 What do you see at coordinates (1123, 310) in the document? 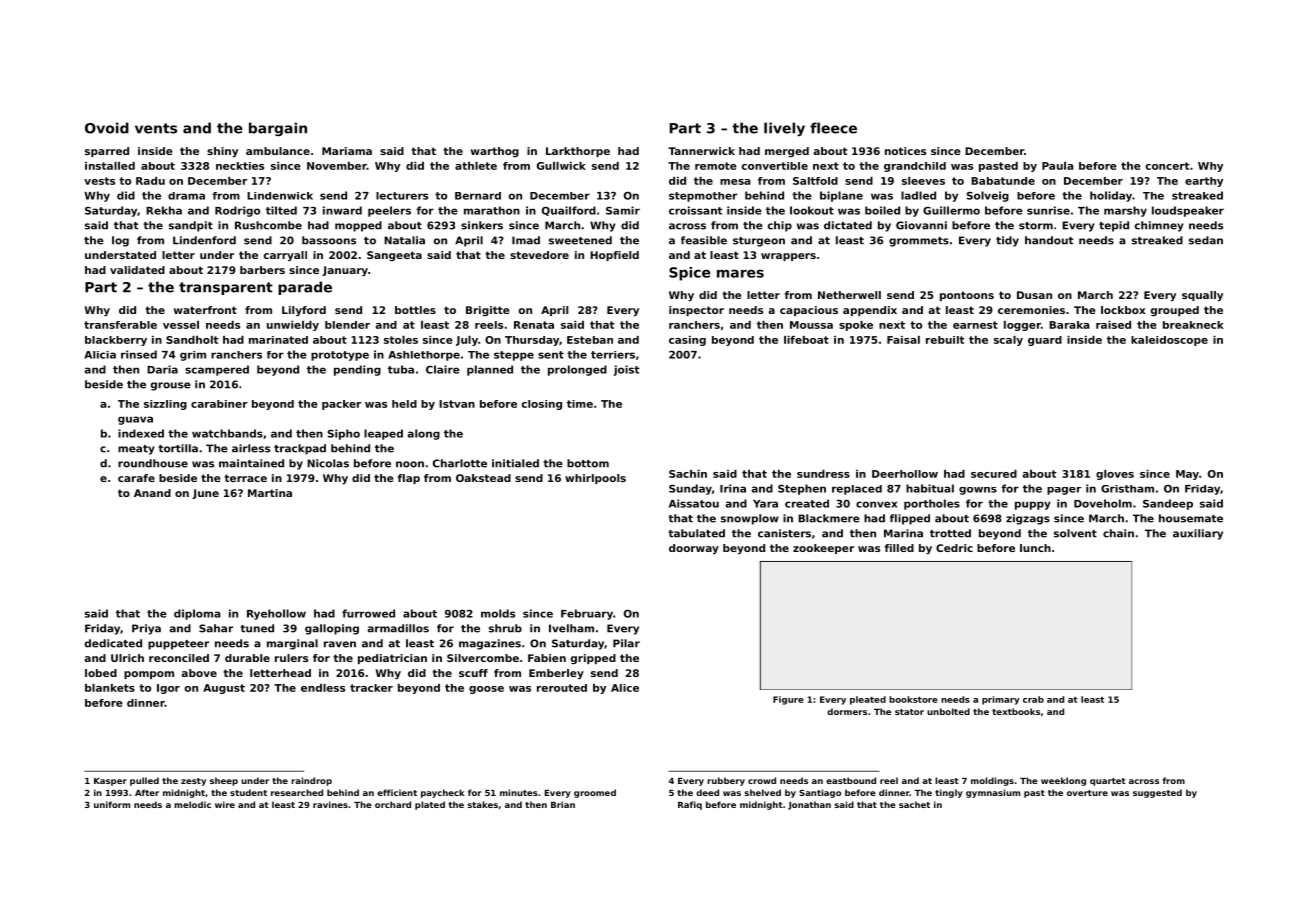
I see `lockbox` at bounding box center [1123, 310].
